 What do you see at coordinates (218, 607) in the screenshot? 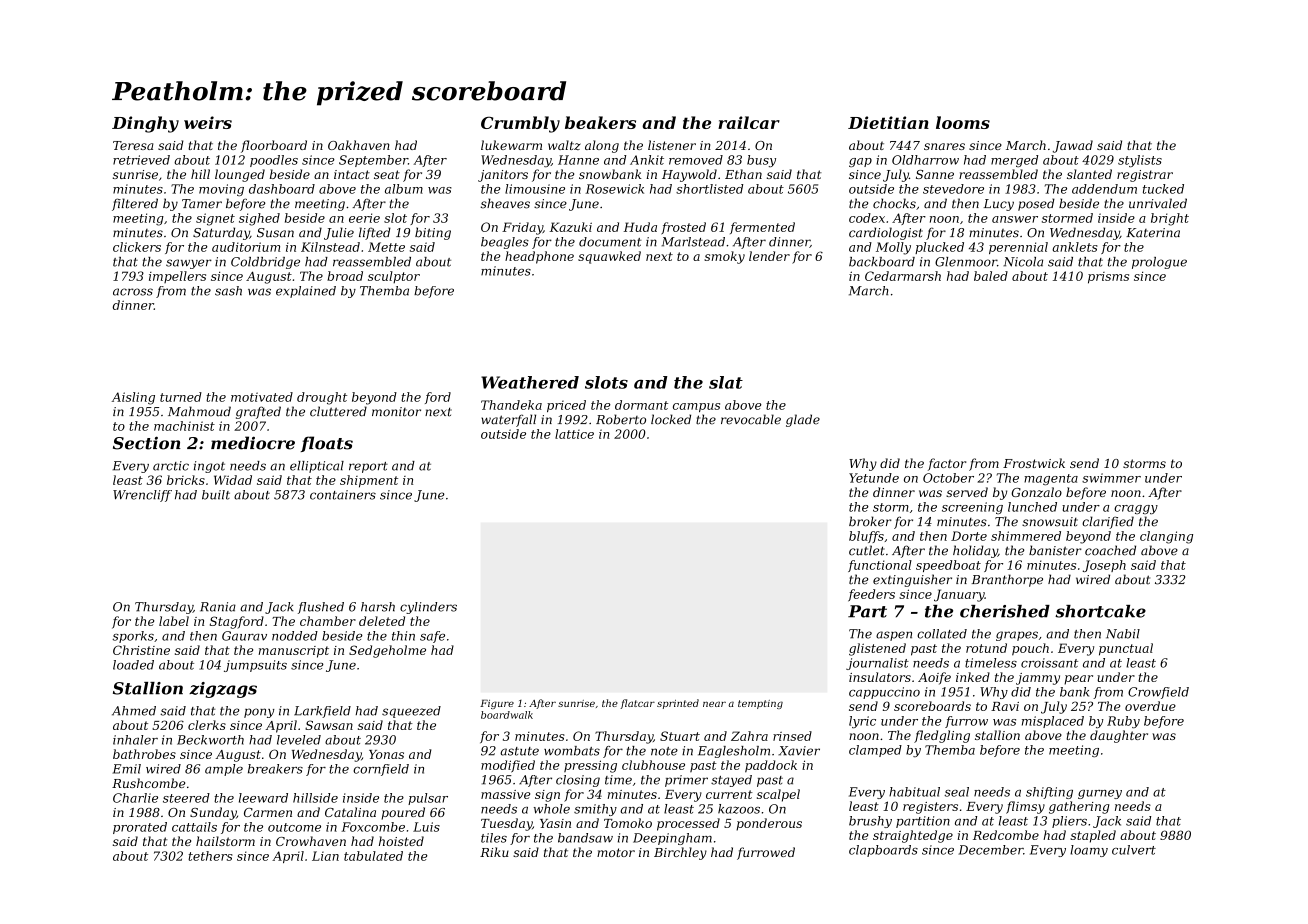
I see `Rania` at bounding box center [218, 607].
